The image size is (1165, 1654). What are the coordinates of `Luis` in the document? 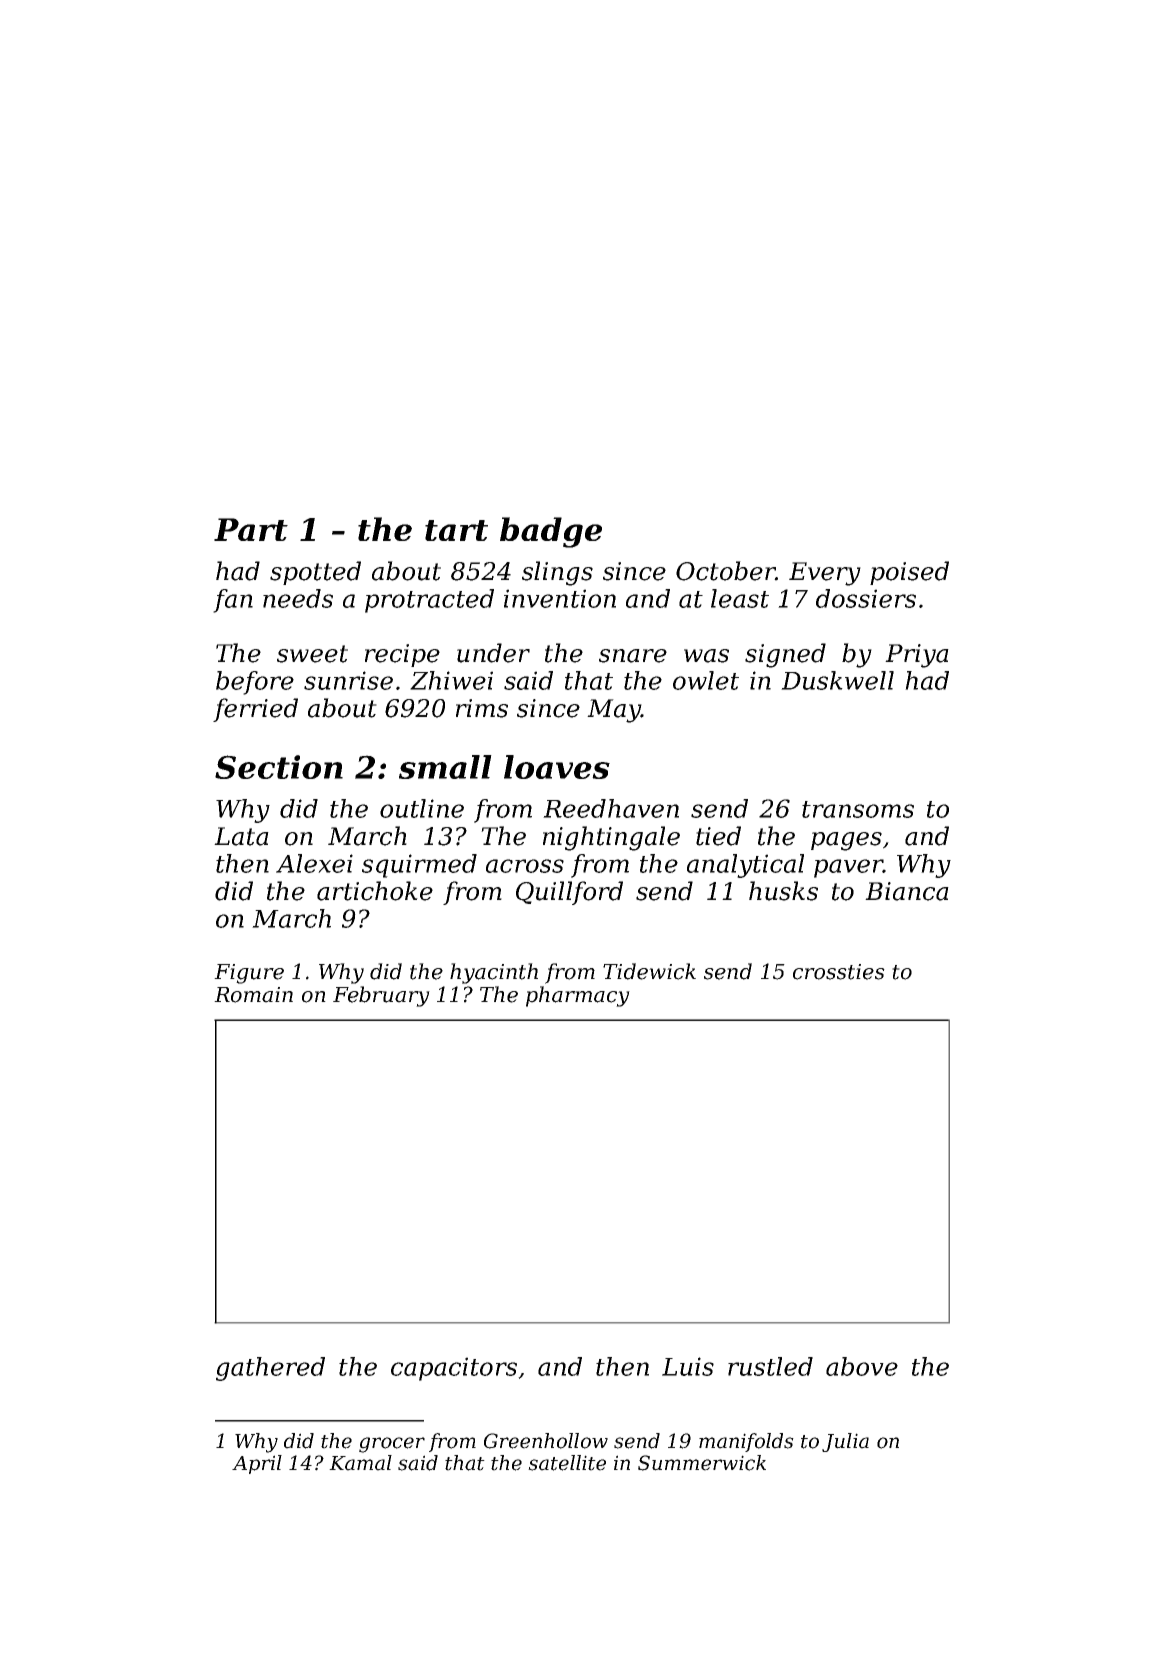 It's located at (688, 1366).
